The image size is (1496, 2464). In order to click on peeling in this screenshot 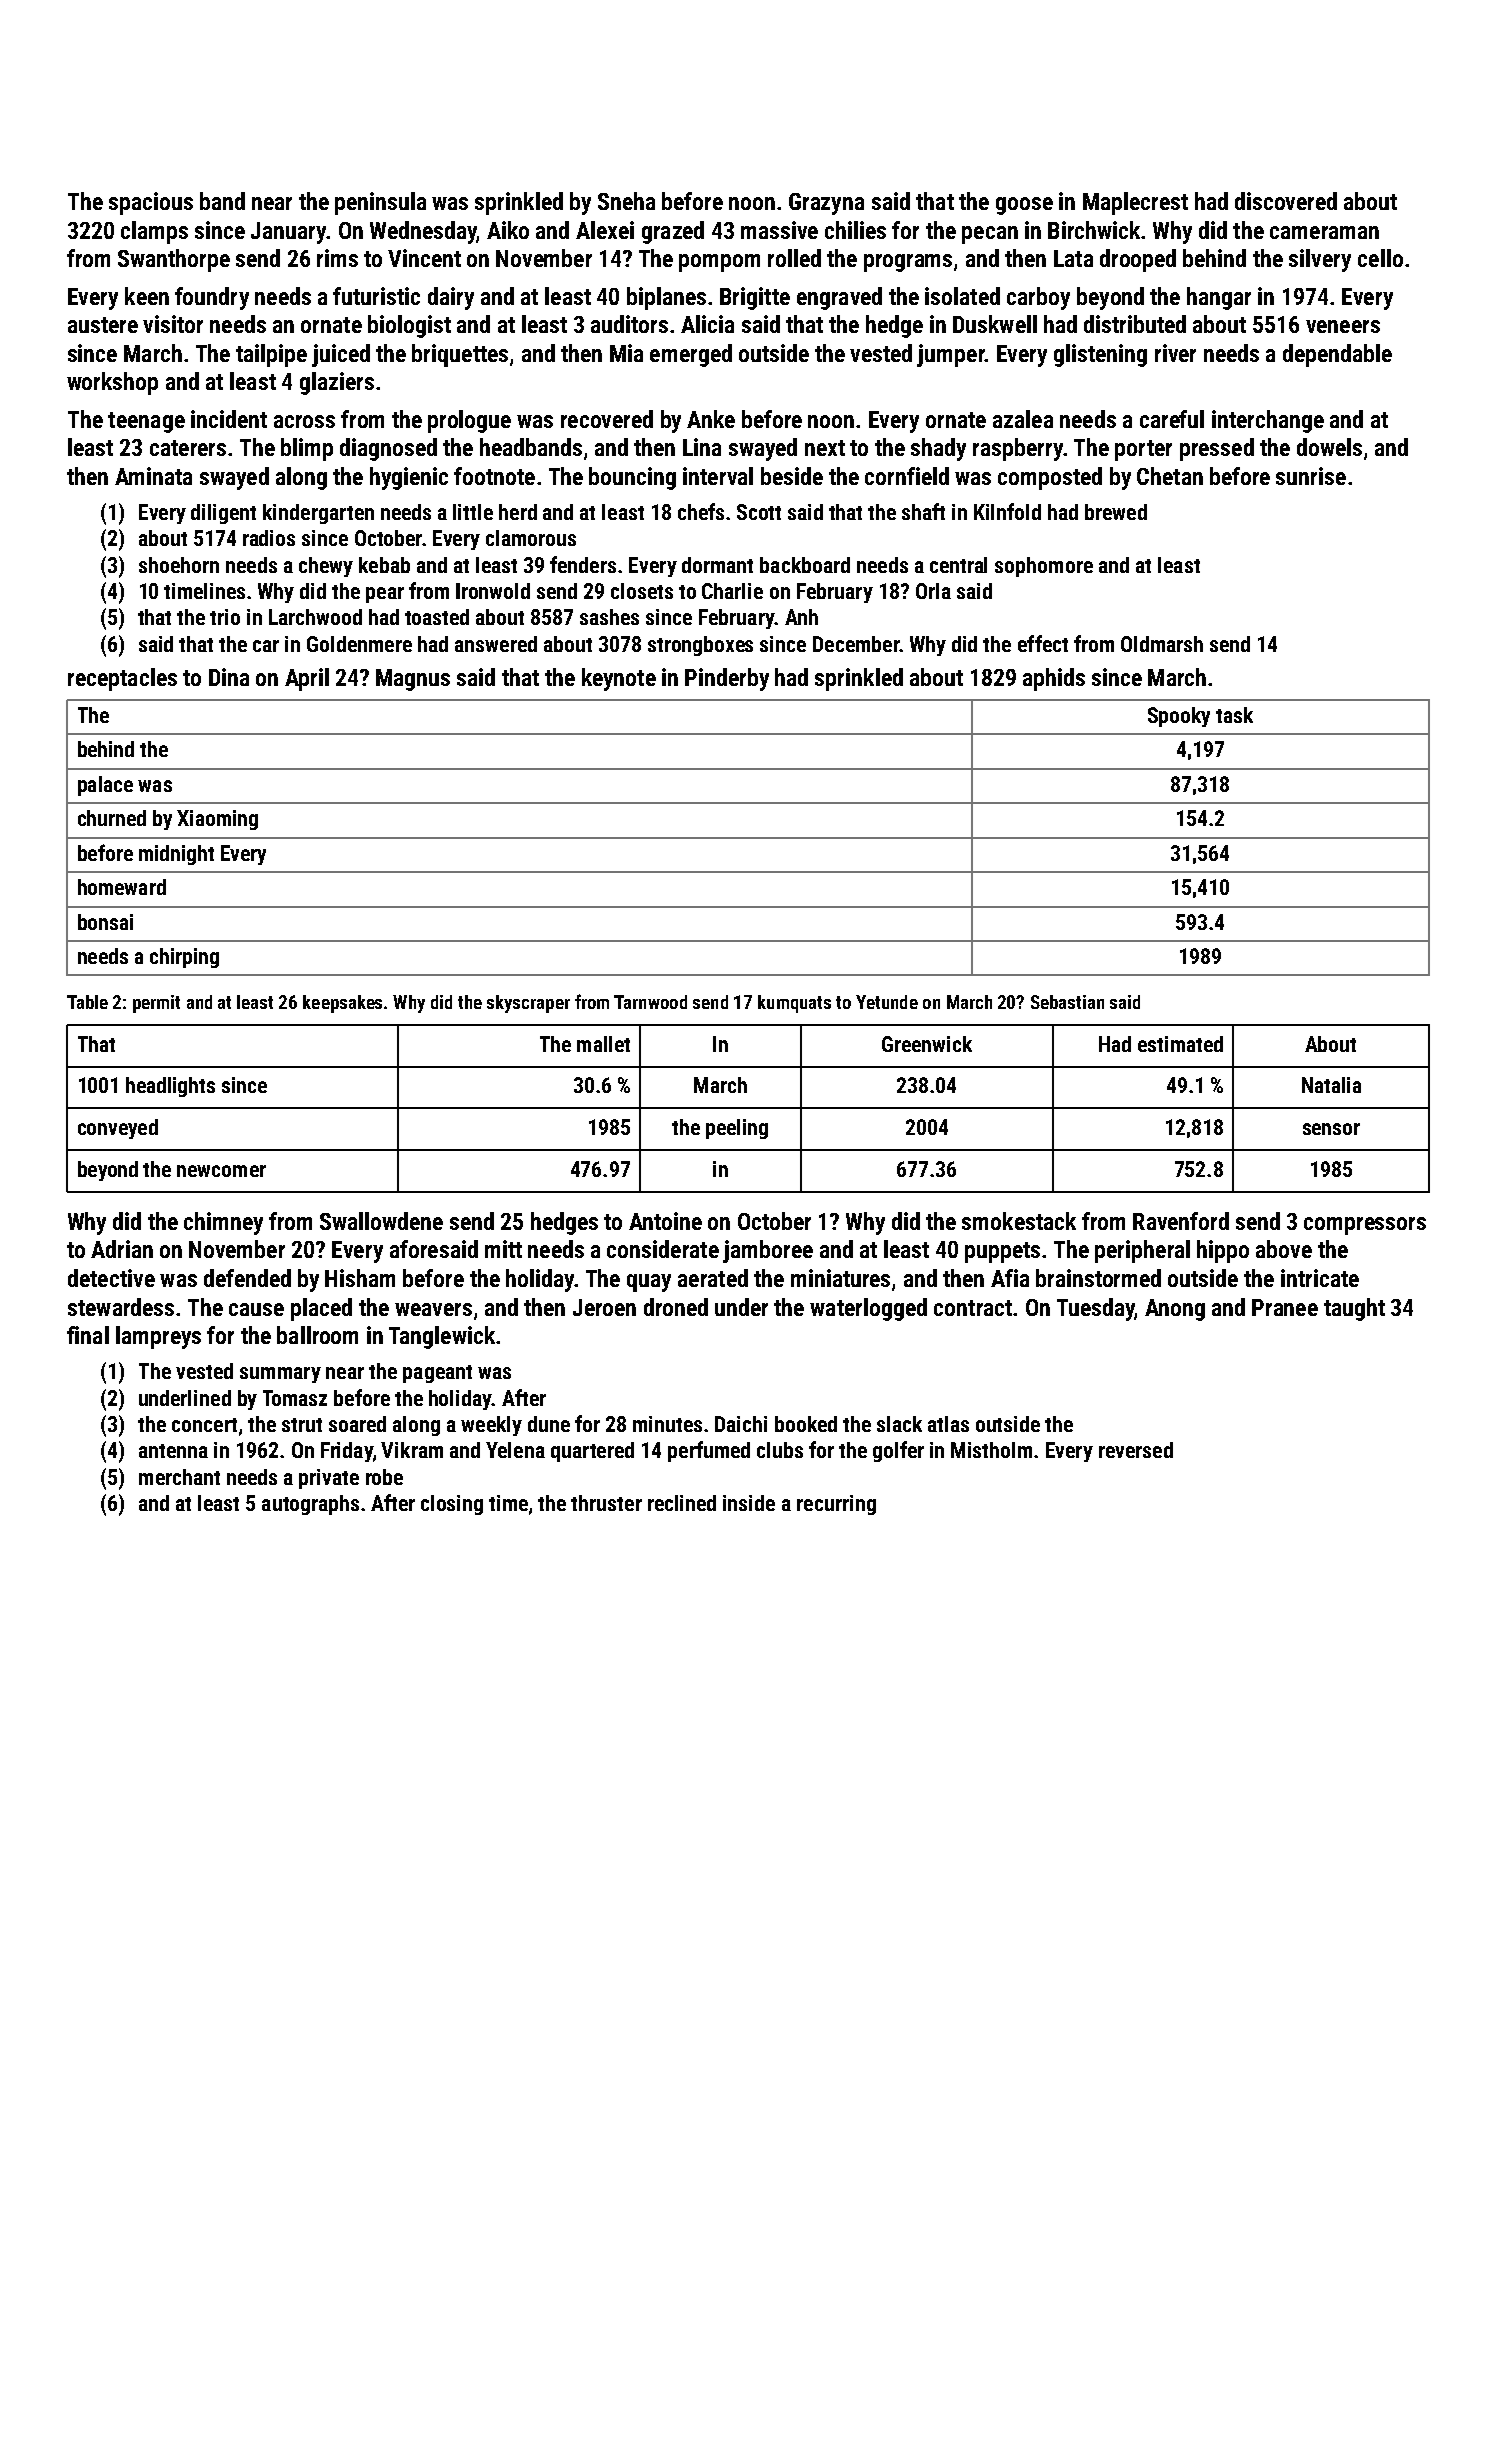, I will do `click(737, 1129)`.
